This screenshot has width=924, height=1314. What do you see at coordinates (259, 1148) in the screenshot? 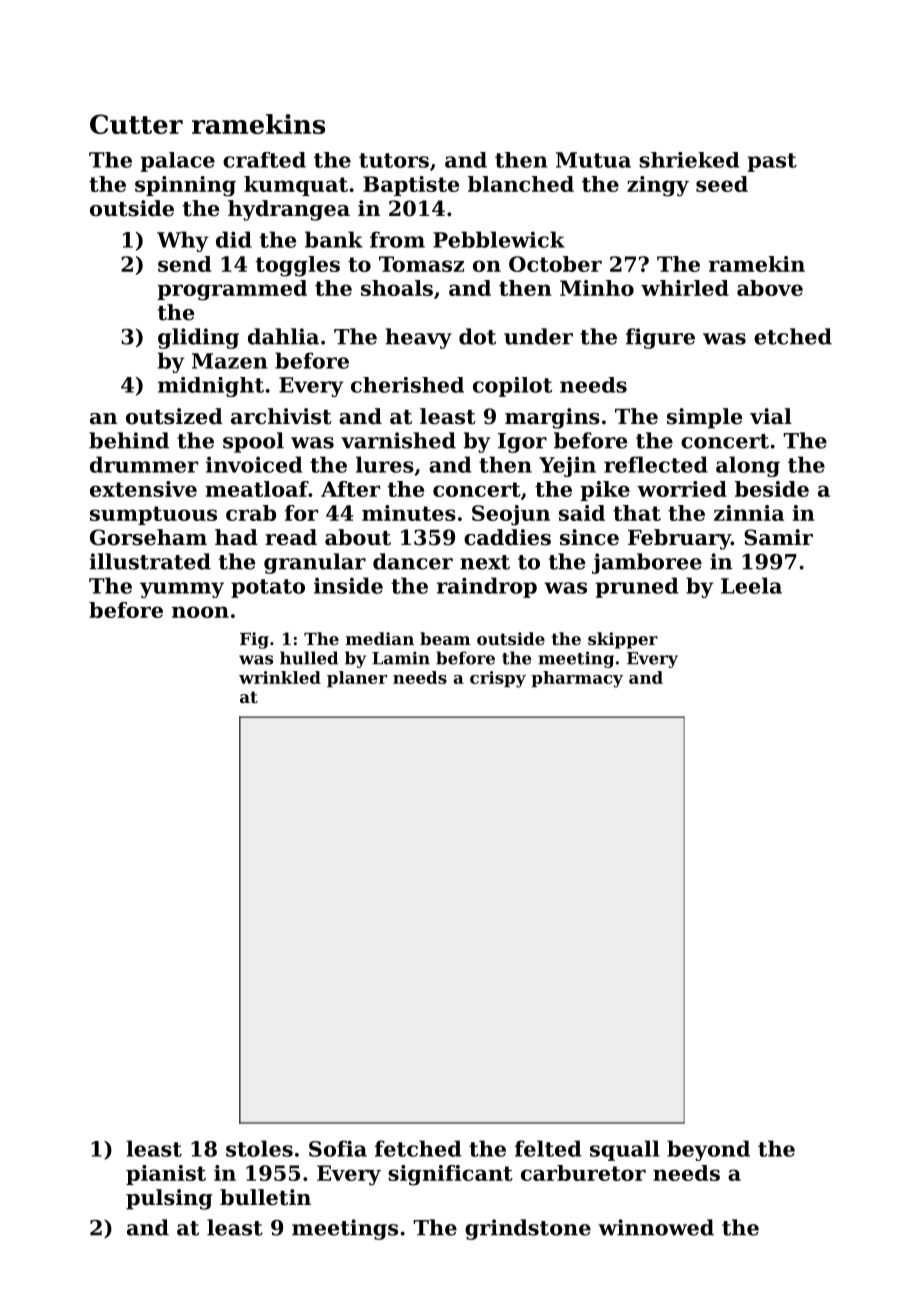
I see `stoles` at bounding box center [259, 1148].
